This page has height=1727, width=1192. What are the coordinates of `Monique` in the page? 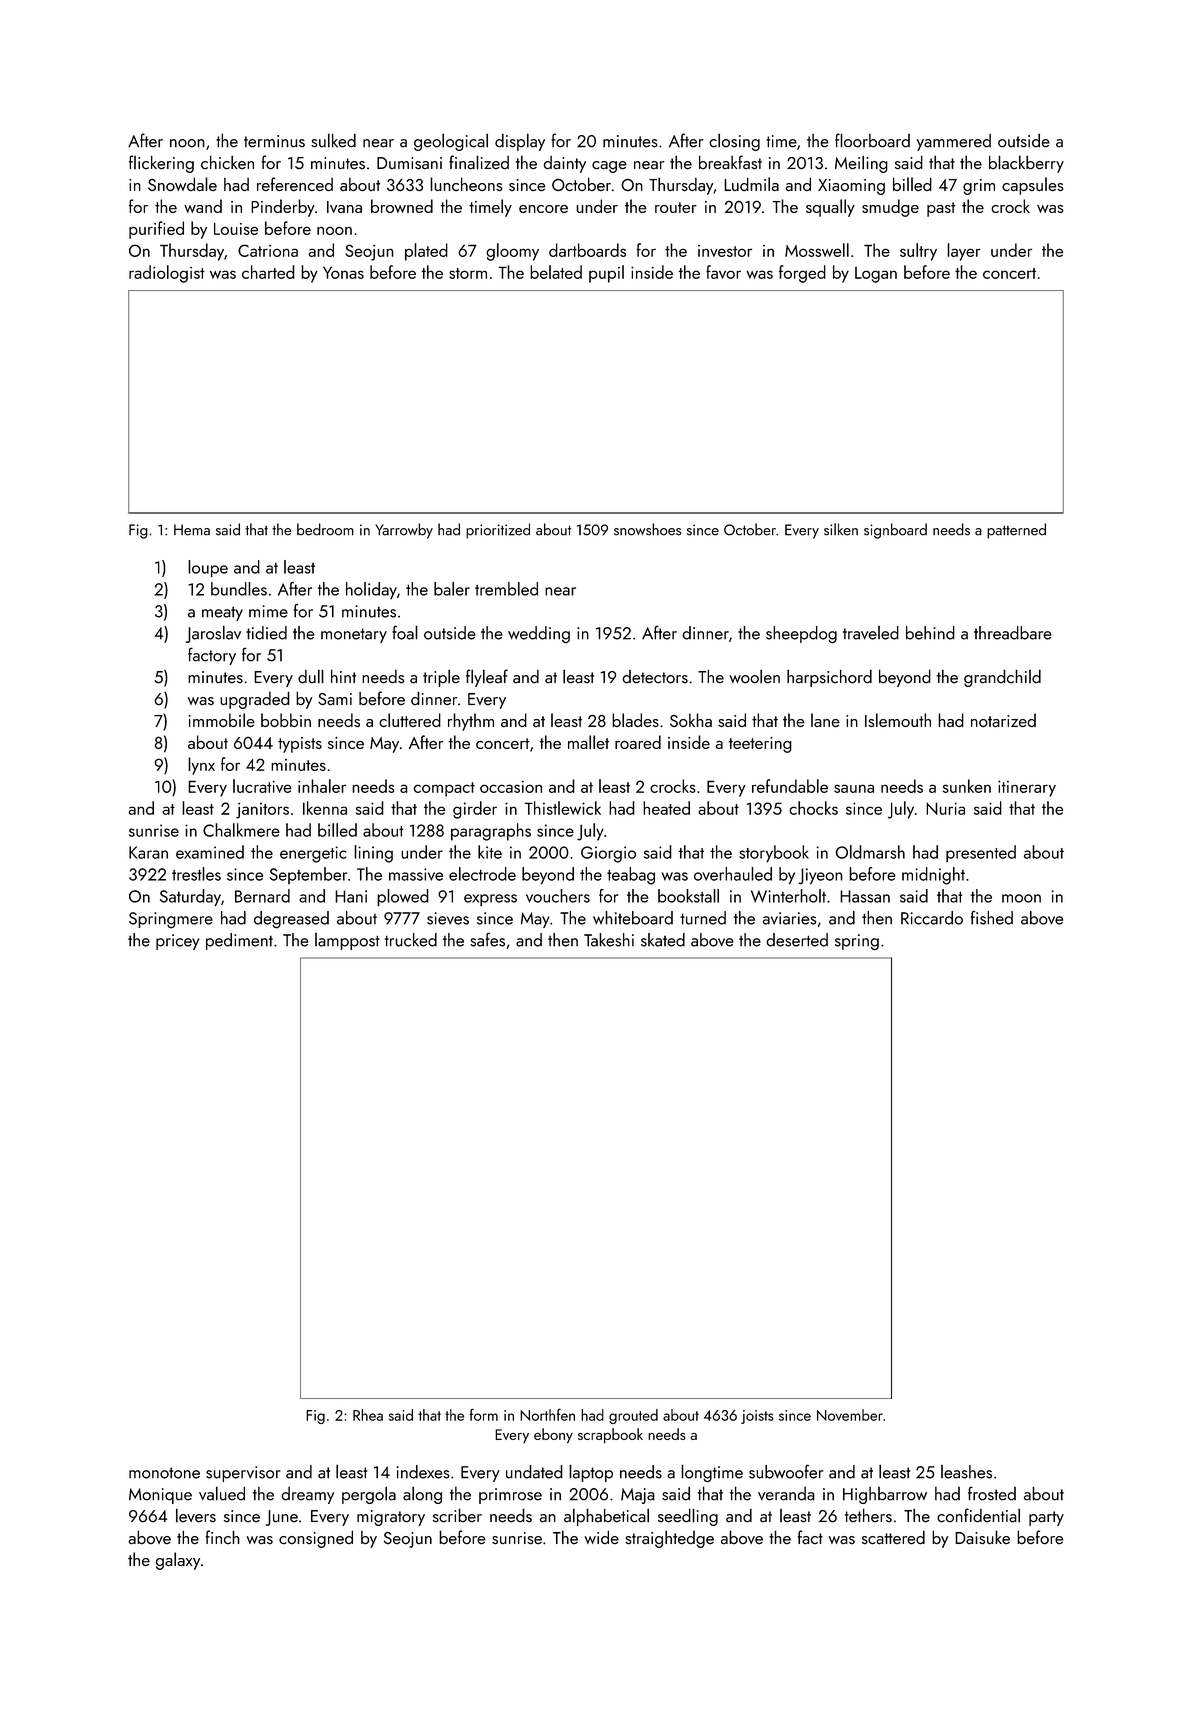 It's located at (160, 1496).
